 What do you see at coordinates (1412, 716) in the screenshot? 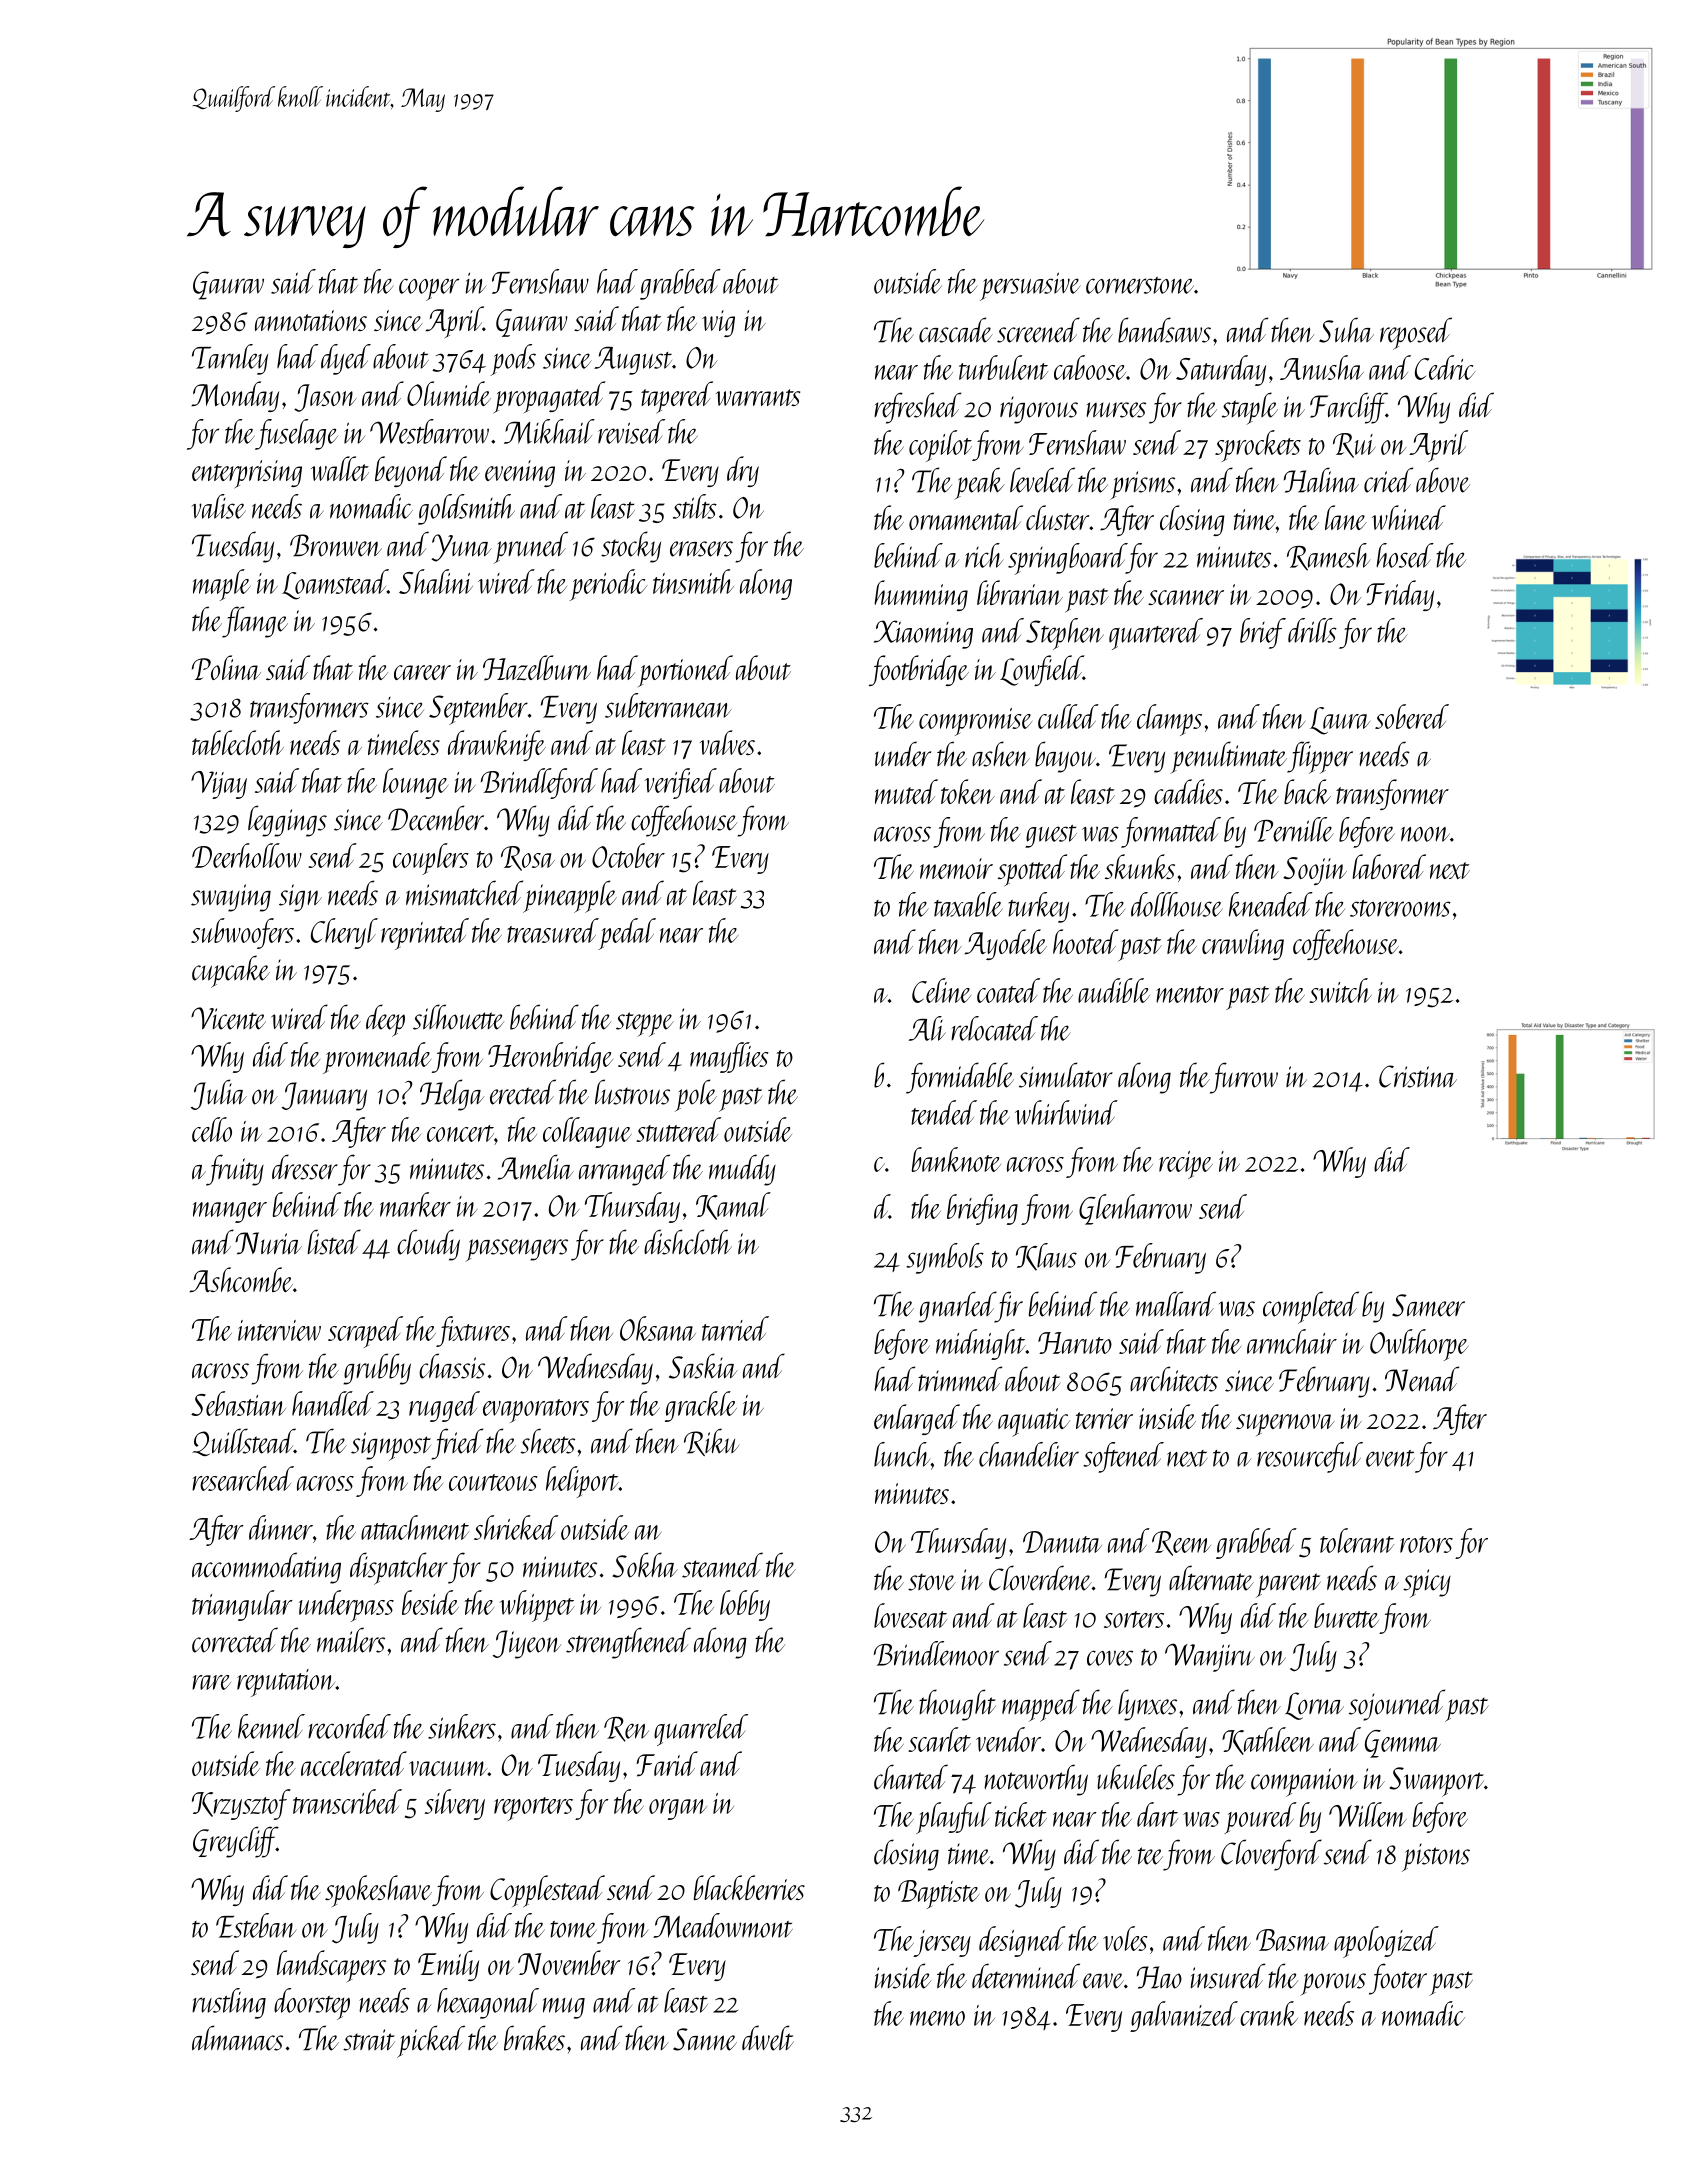
I see `sobered` at bounding box center [1412, 716].
